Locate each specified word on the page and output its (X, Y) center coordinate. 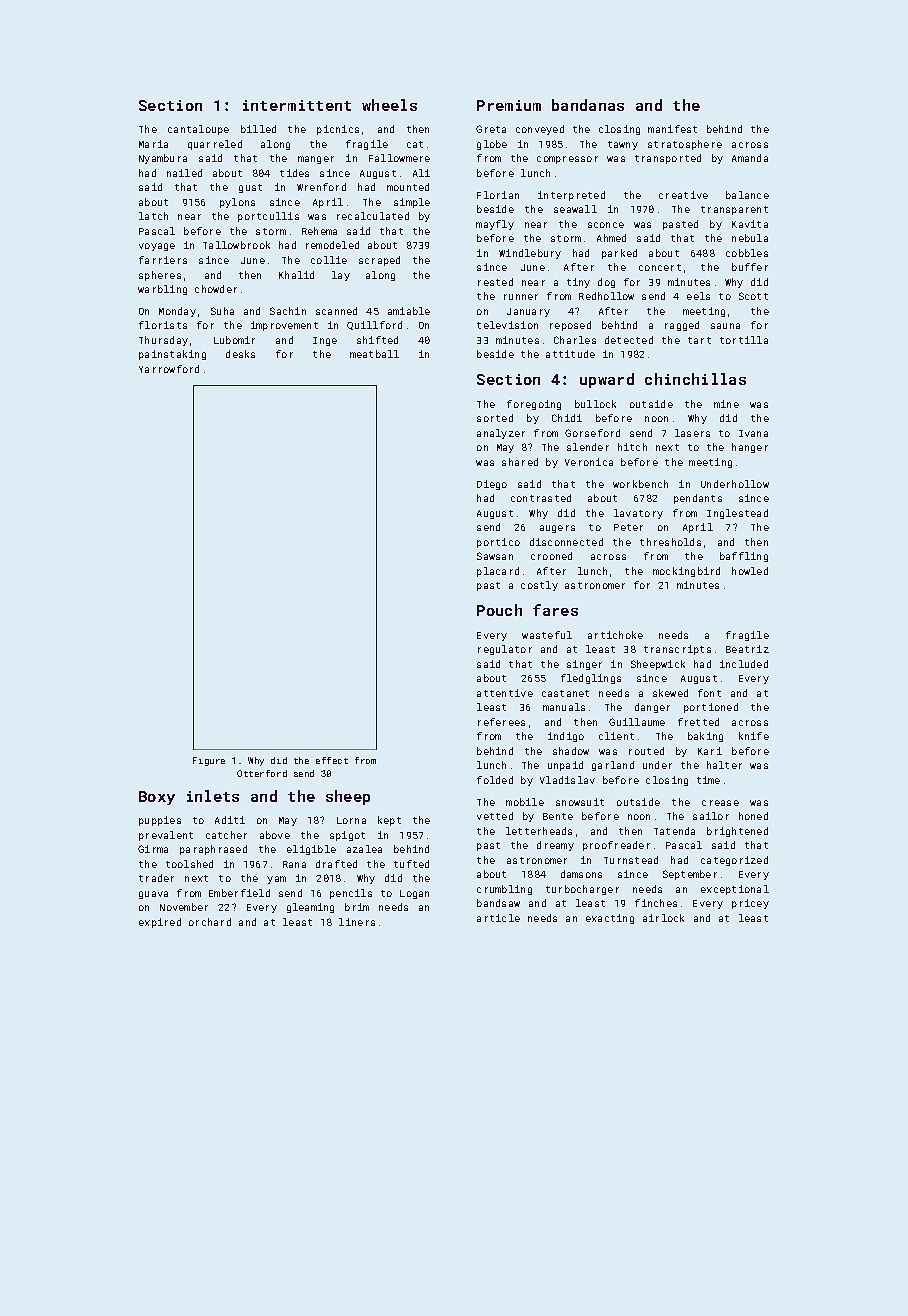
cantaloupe (198, 130)
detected (629, 340)
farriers (163, 260)
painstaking (172, 355)
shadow (571, 751)
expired (160, 923)
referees (501, 722)
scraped (379, 261)
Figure (209, 761)
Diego (492, 485)
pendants (698, 499)
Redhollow (606, 296)
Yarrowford (169, 369)
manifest (672, 129)
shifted (377, 340)
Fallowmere (399, 158)
